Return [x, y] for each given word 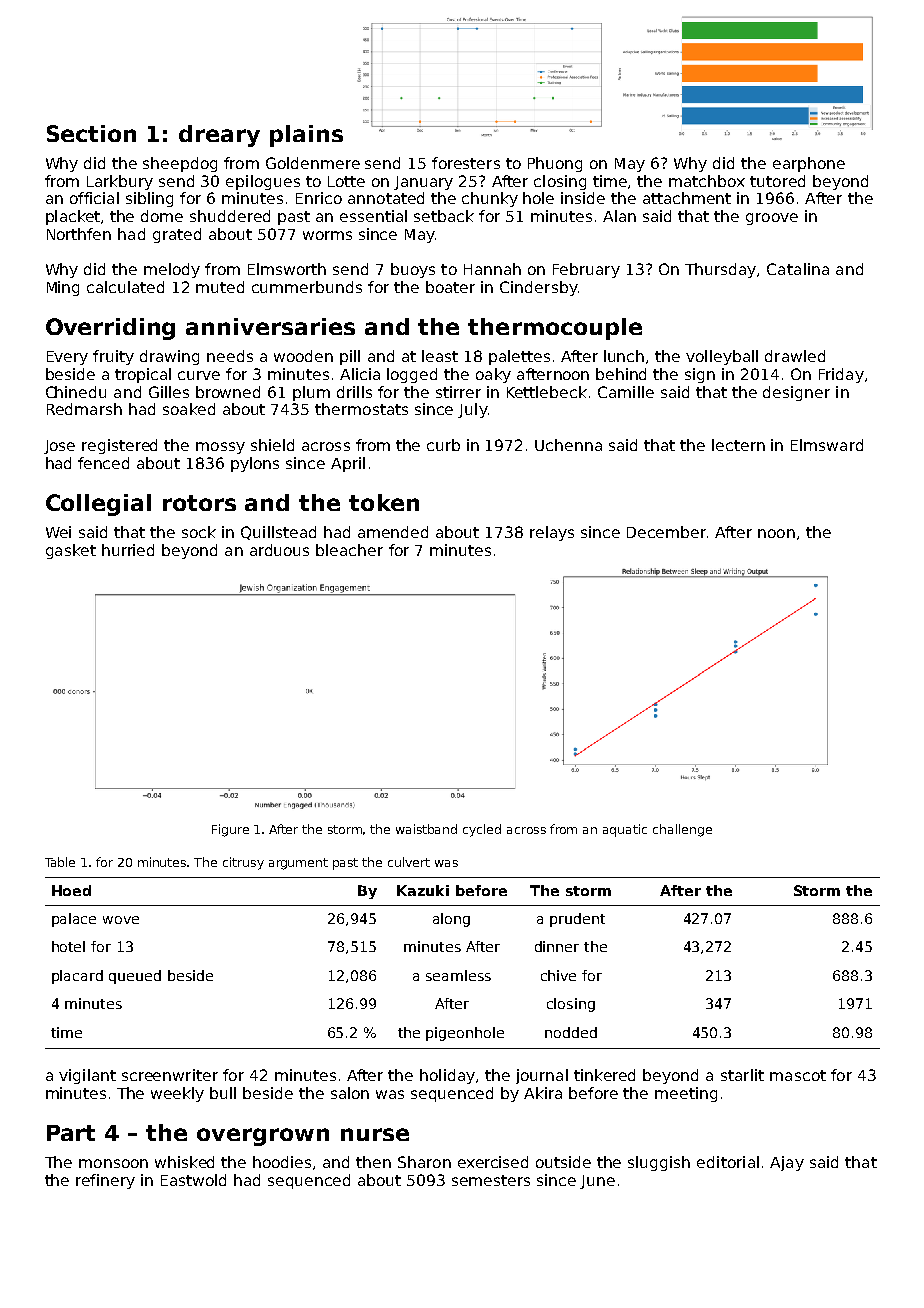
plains [306, 136]
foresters [466, 163]
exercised [493, 1162]
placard [77, 977]
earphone [809, 164]
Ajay [787, 1163]
